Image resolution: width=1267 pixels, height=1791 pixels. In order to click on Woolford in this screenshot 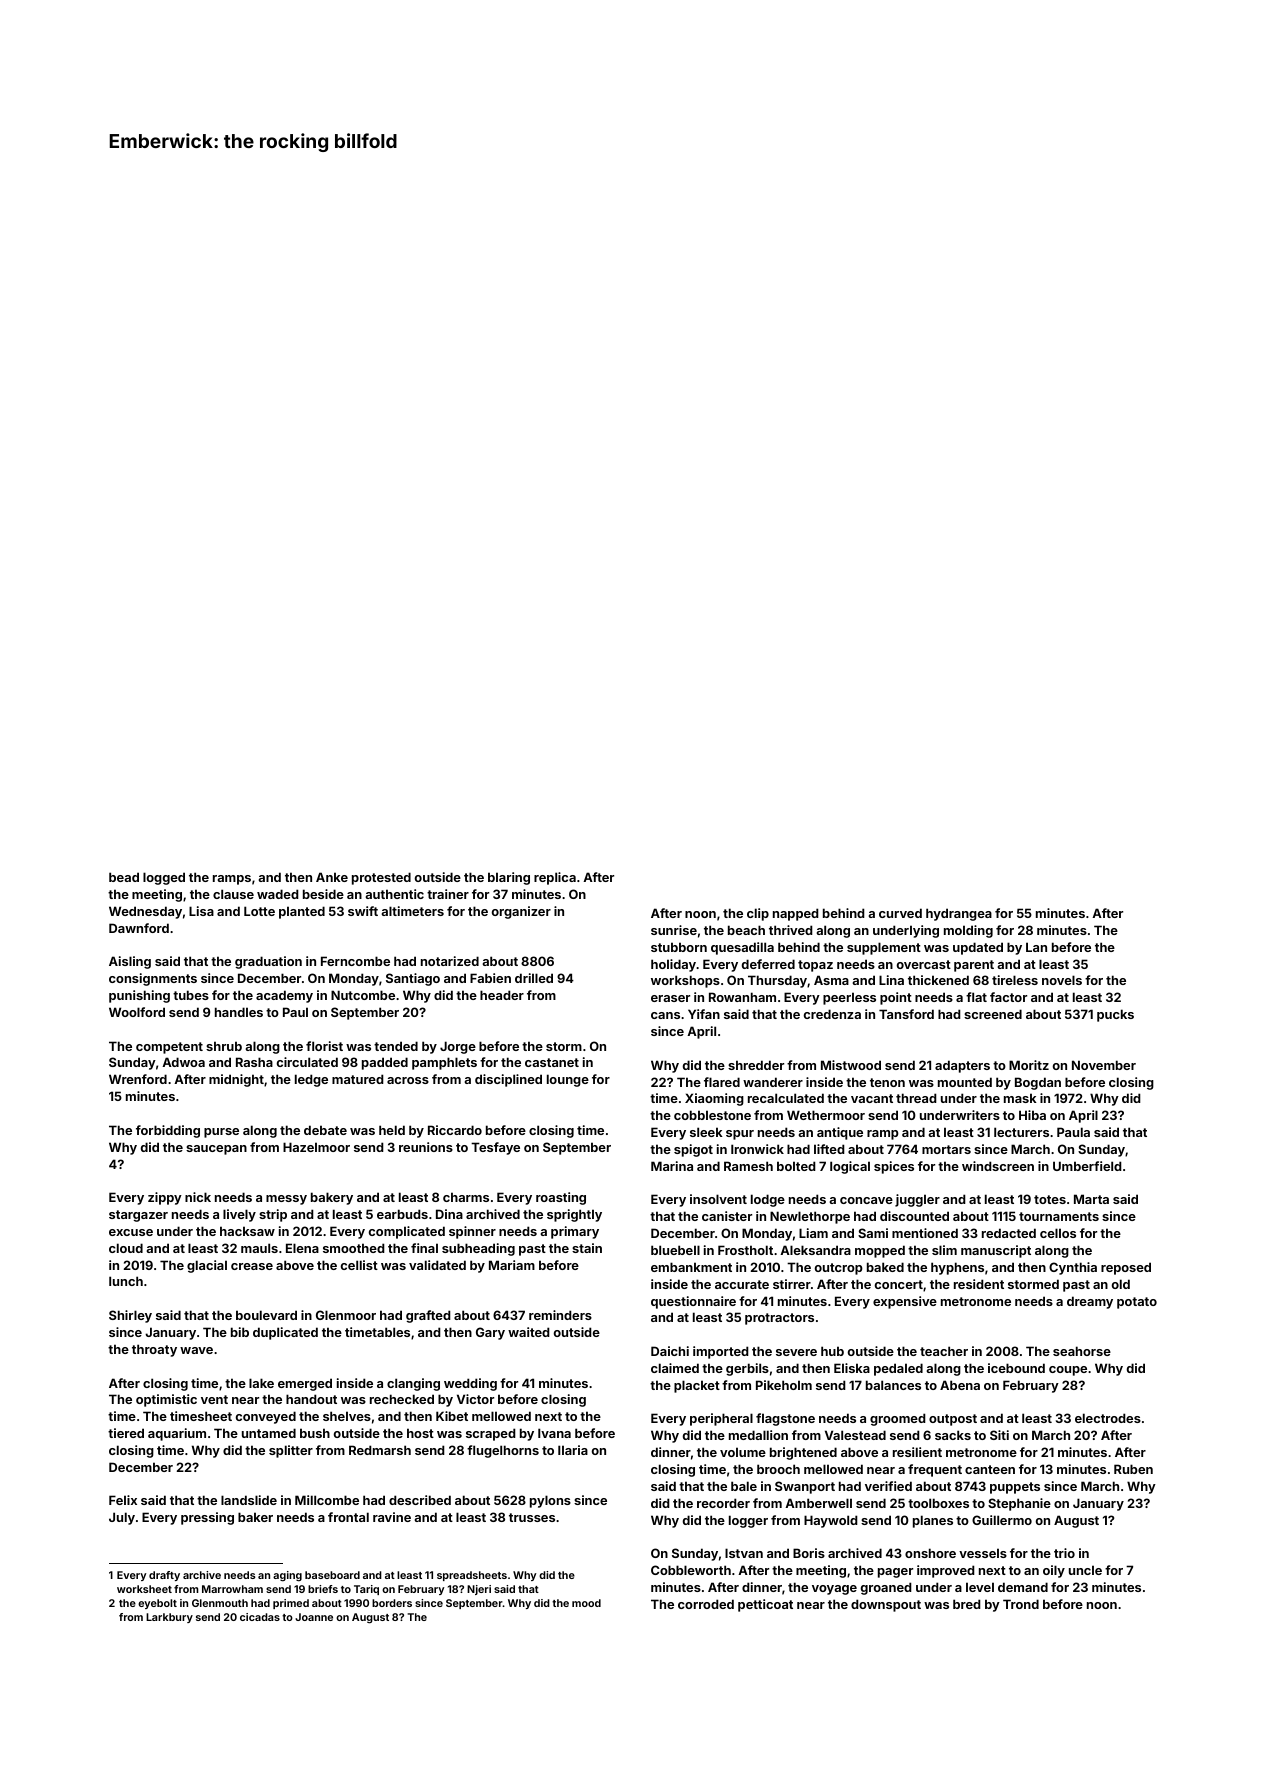, I will do `click(137, 1012)`.
